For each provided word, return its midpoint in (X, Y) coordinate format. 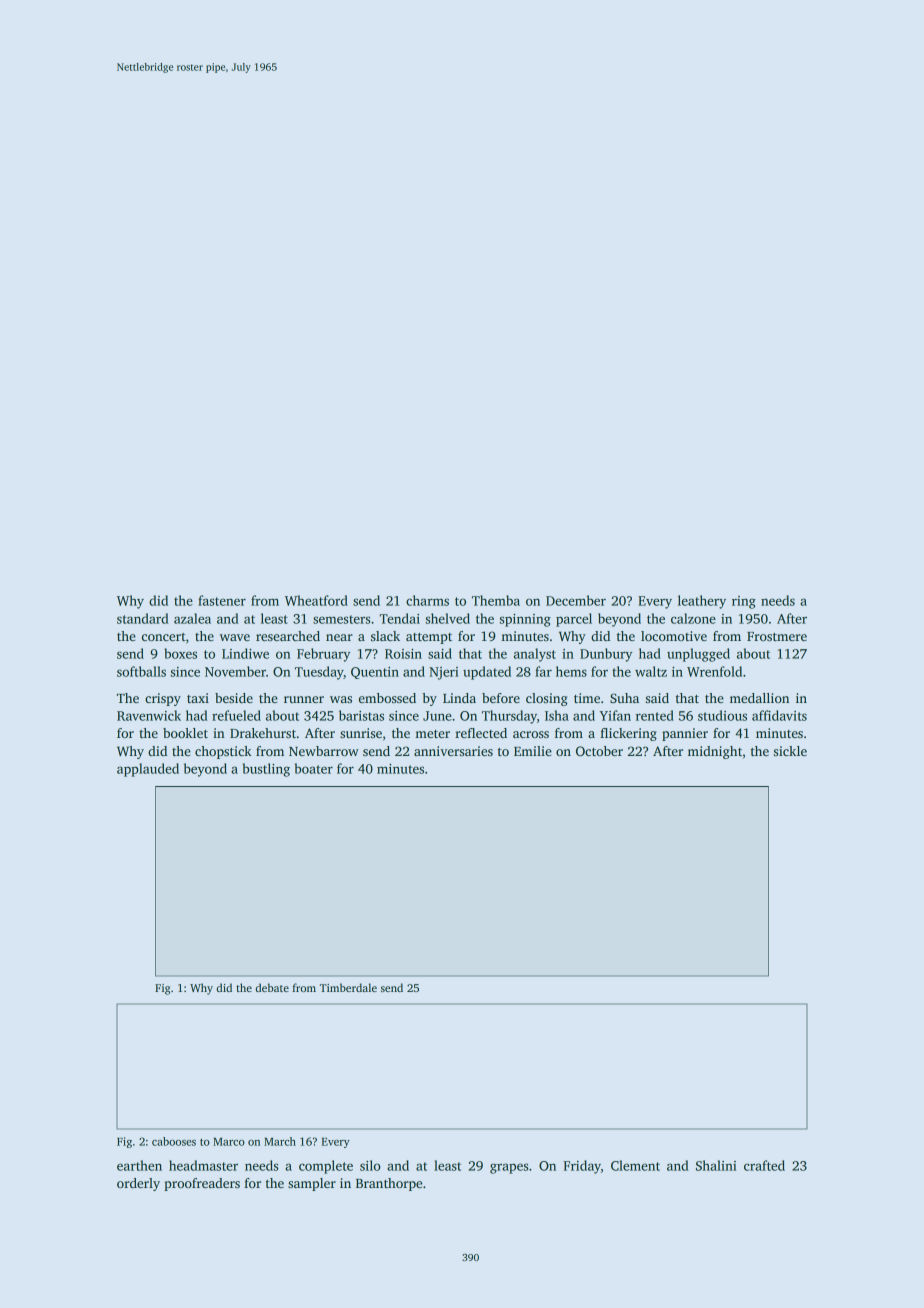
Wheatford (316, 600)
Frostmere (777, 636)
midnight (715, 752)
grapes (509, 1168)
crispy (163, 699)
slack (385, 636)
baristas (361, 715)
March (280, 1141)
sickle (790, 751)
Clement (635, 1165)
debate (272, 987)
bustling (266, 770)
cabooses (174, 1141)
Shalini (716, 1165)
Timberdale (348, 987)
